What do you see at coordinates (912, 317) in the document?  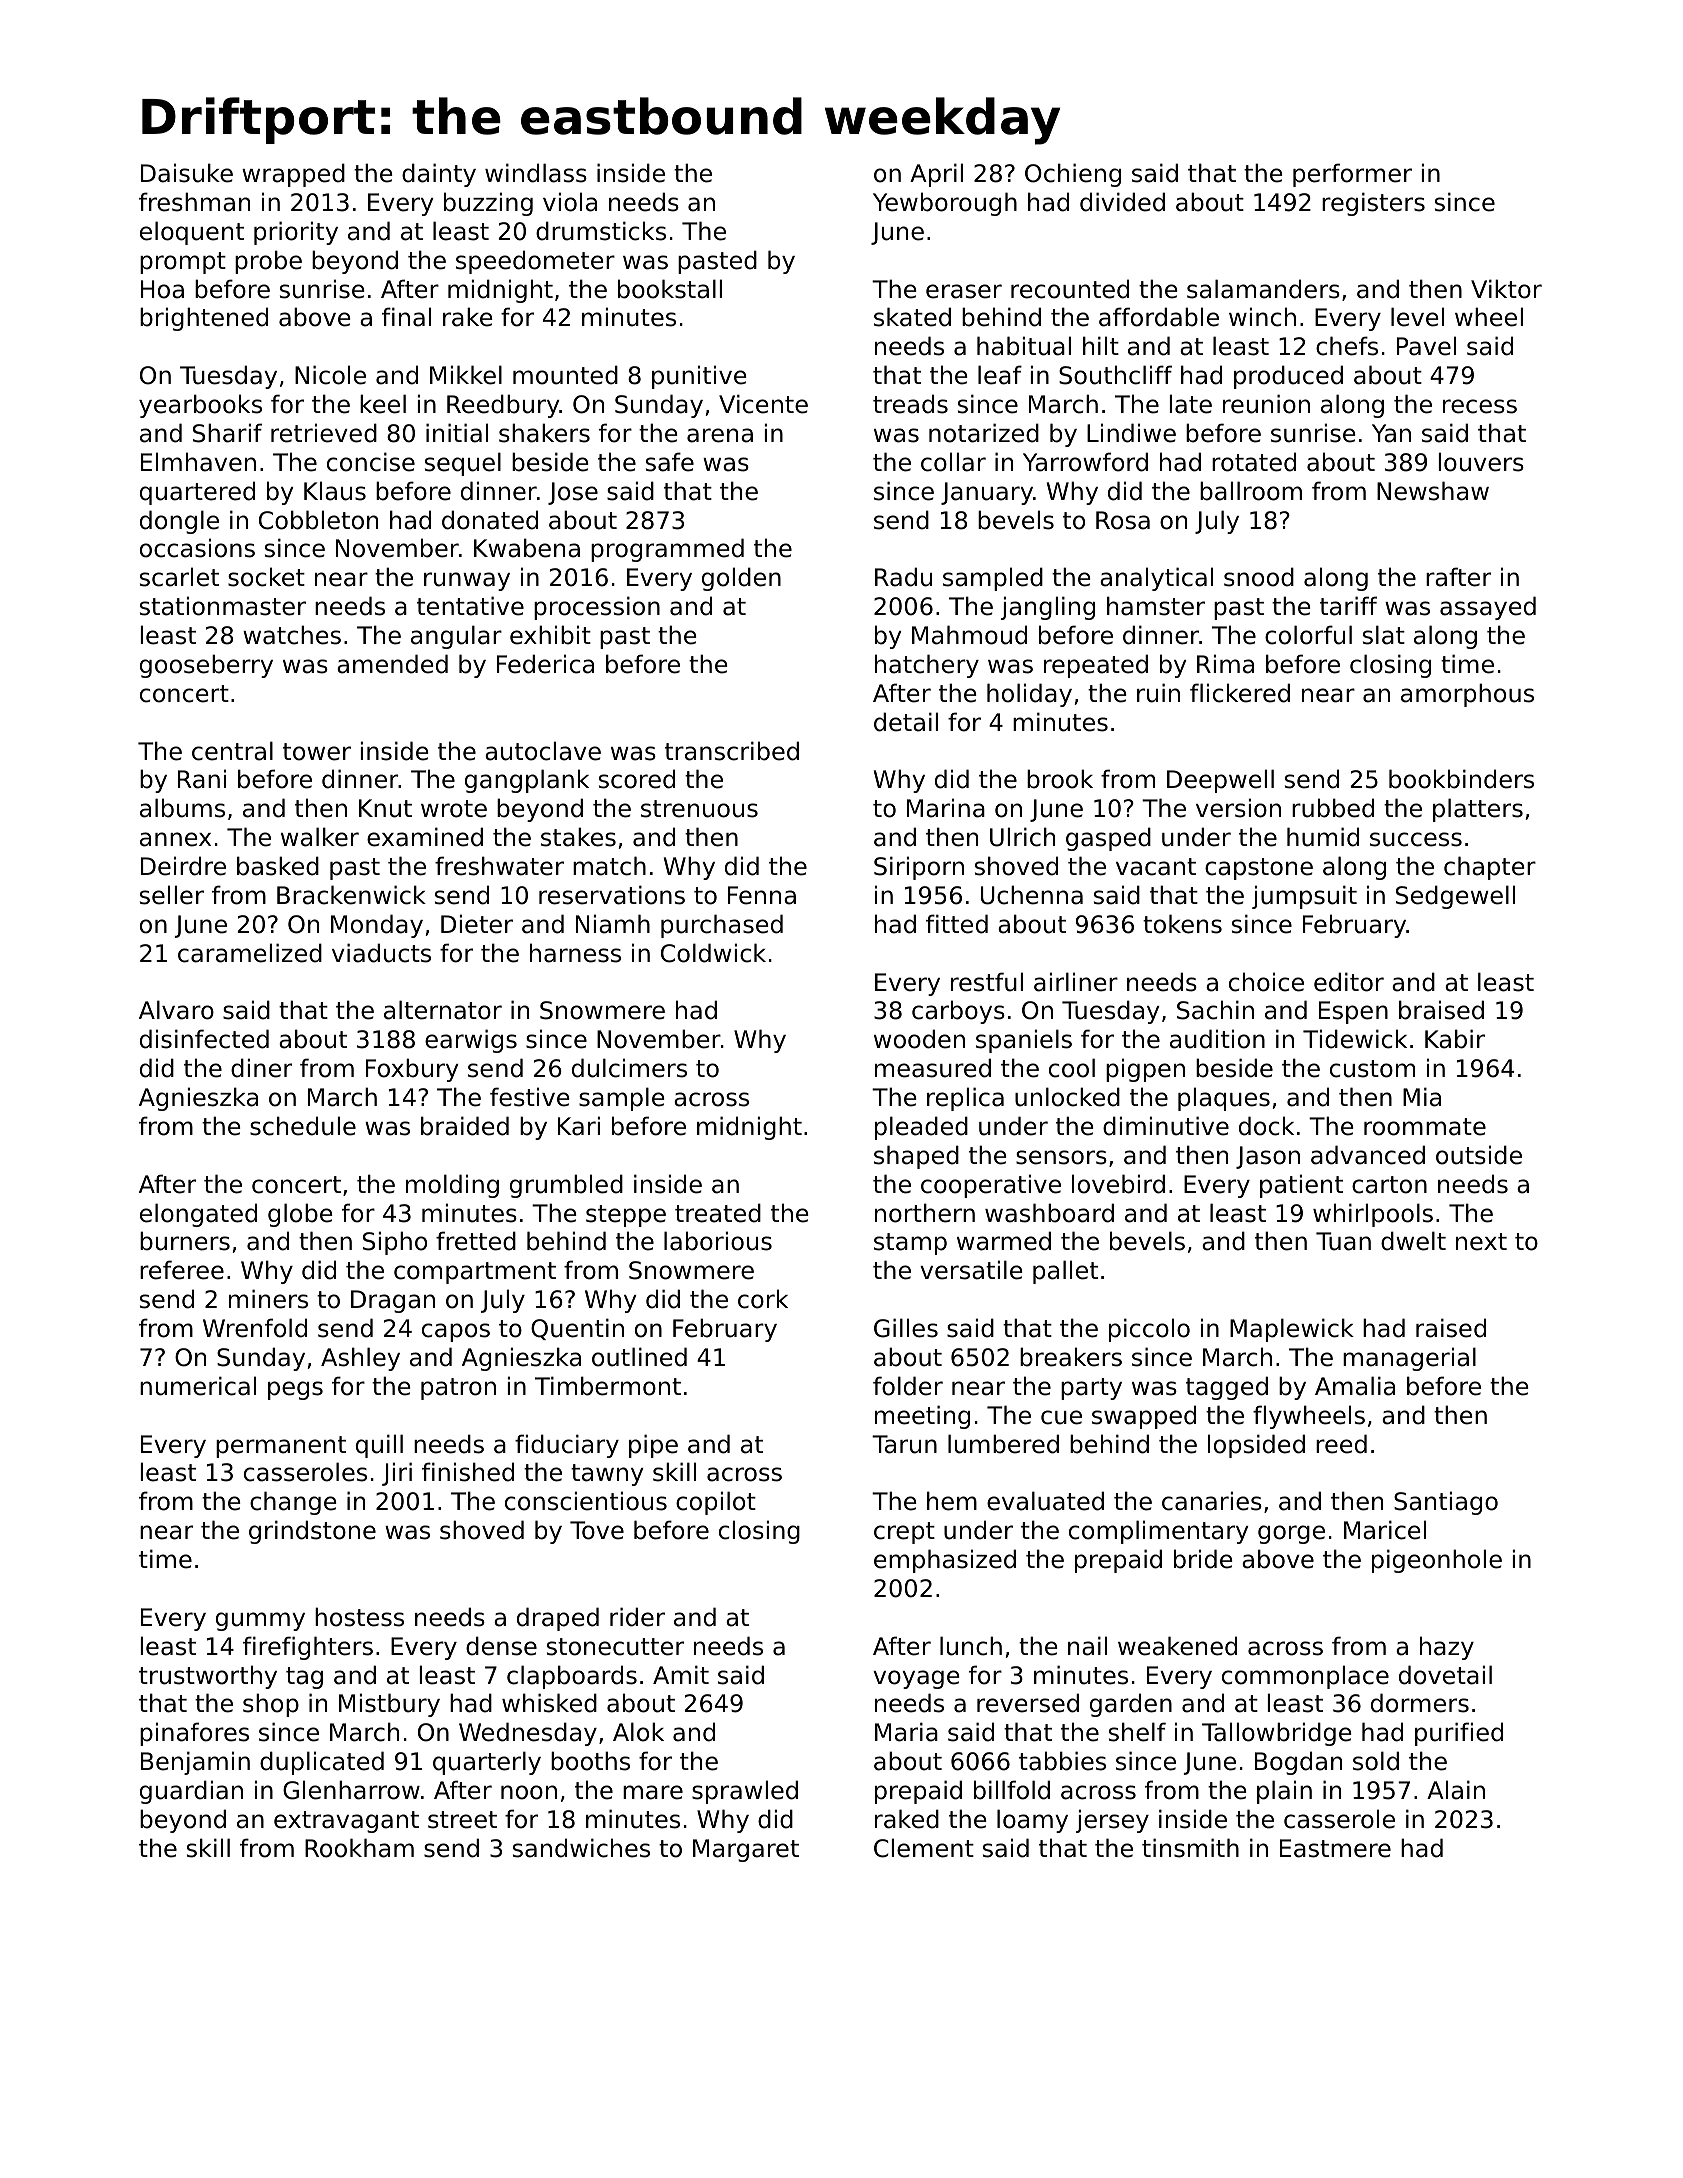 I see `skated` at bounding box center [912, 317].
